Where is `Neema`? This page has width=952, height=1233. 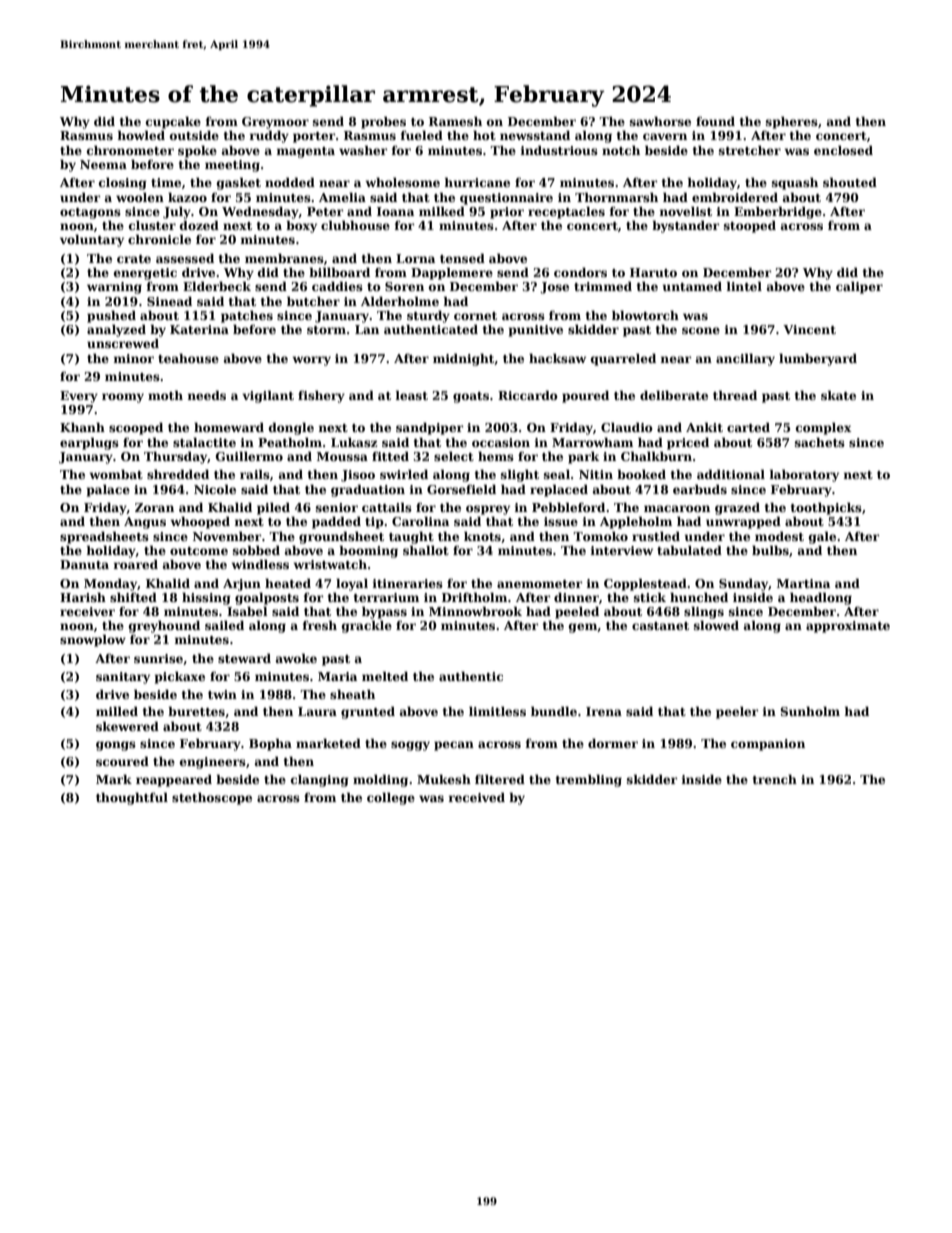
Neema is located at coordinates (103, 164).
